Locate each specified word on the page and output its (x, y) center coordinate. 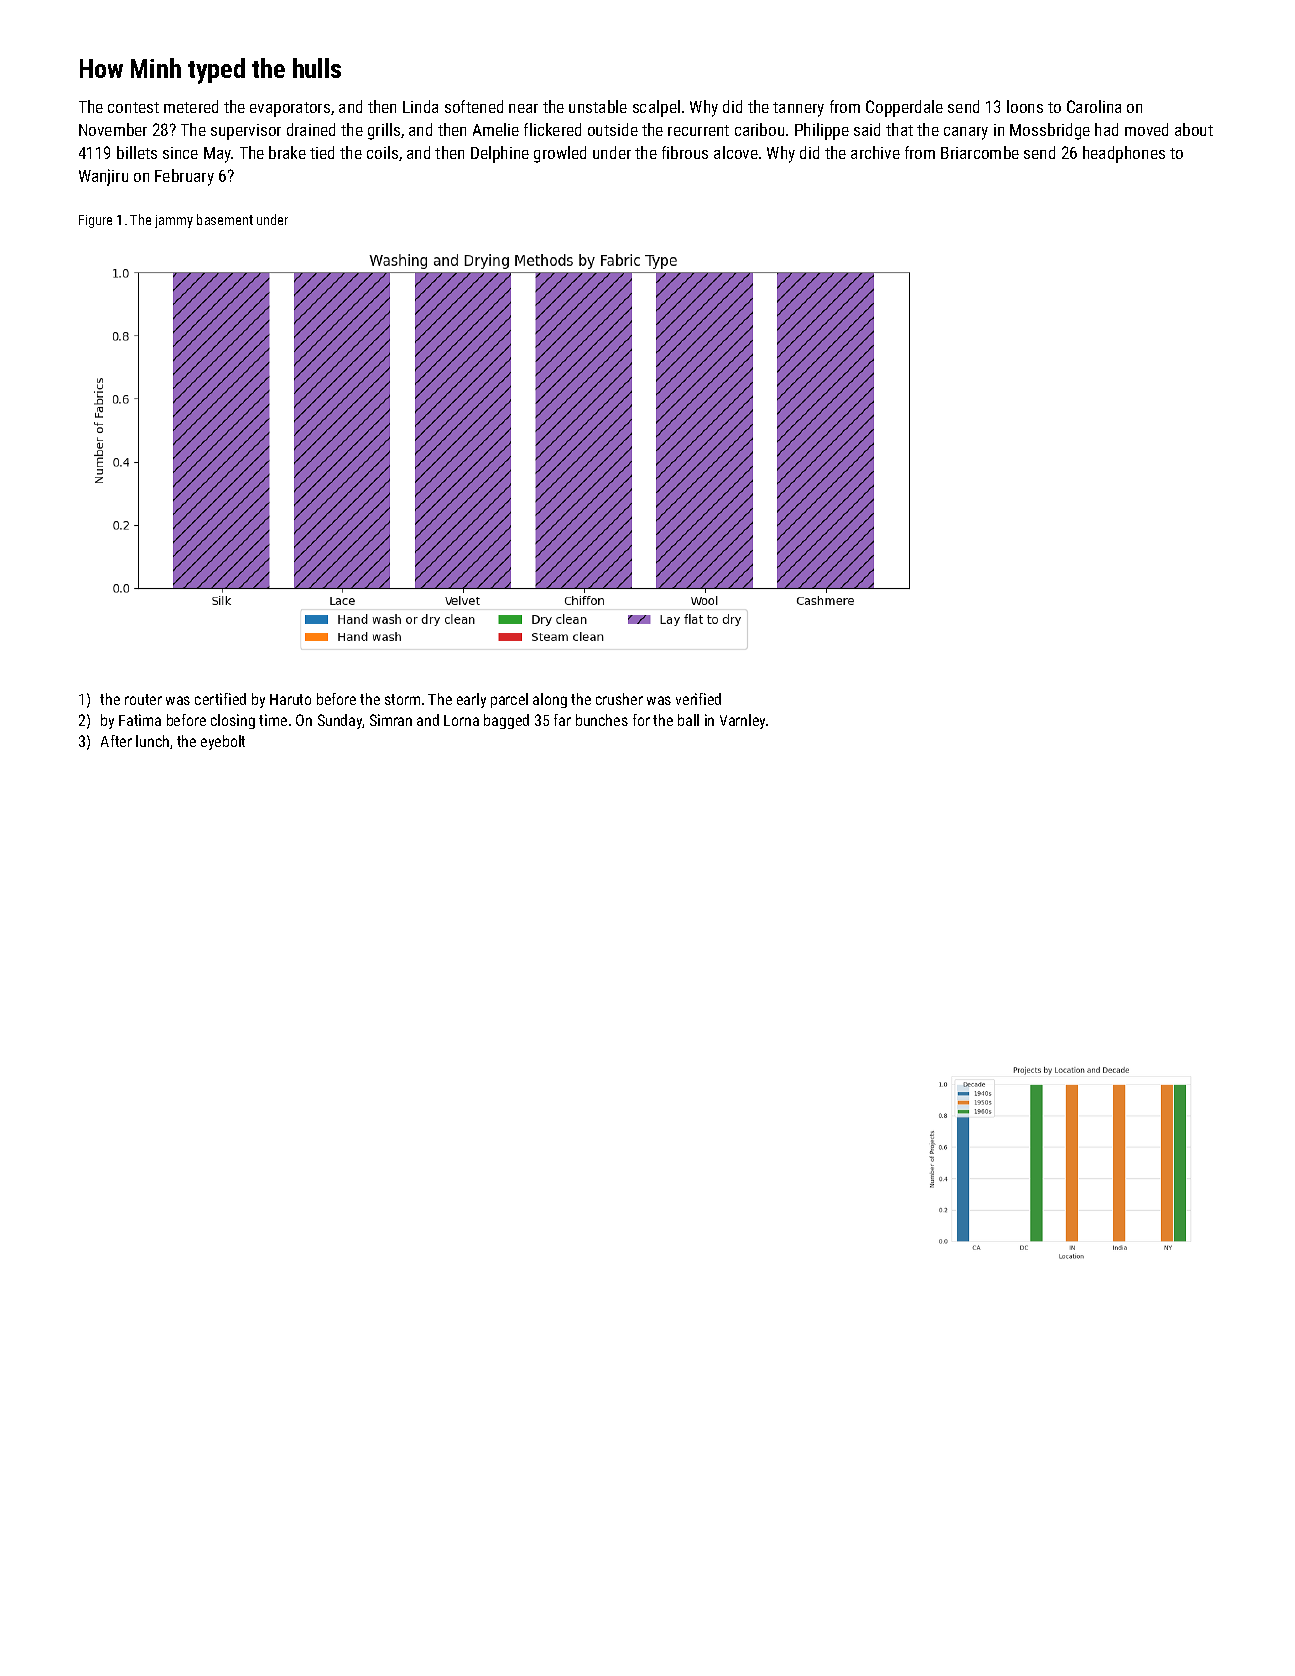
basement (225, 219)
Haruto (290, 699)
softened (474, 106)
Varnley (742, 721)
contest (133, 107)
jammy (174, 221)
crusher (619, 699)
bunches (602, 720)
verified (698, 699)
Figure (95, 221)
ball (688, 720)
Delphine (500, 154)
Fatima (140, 720)
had (1106, 129)
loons (1025, 106)
